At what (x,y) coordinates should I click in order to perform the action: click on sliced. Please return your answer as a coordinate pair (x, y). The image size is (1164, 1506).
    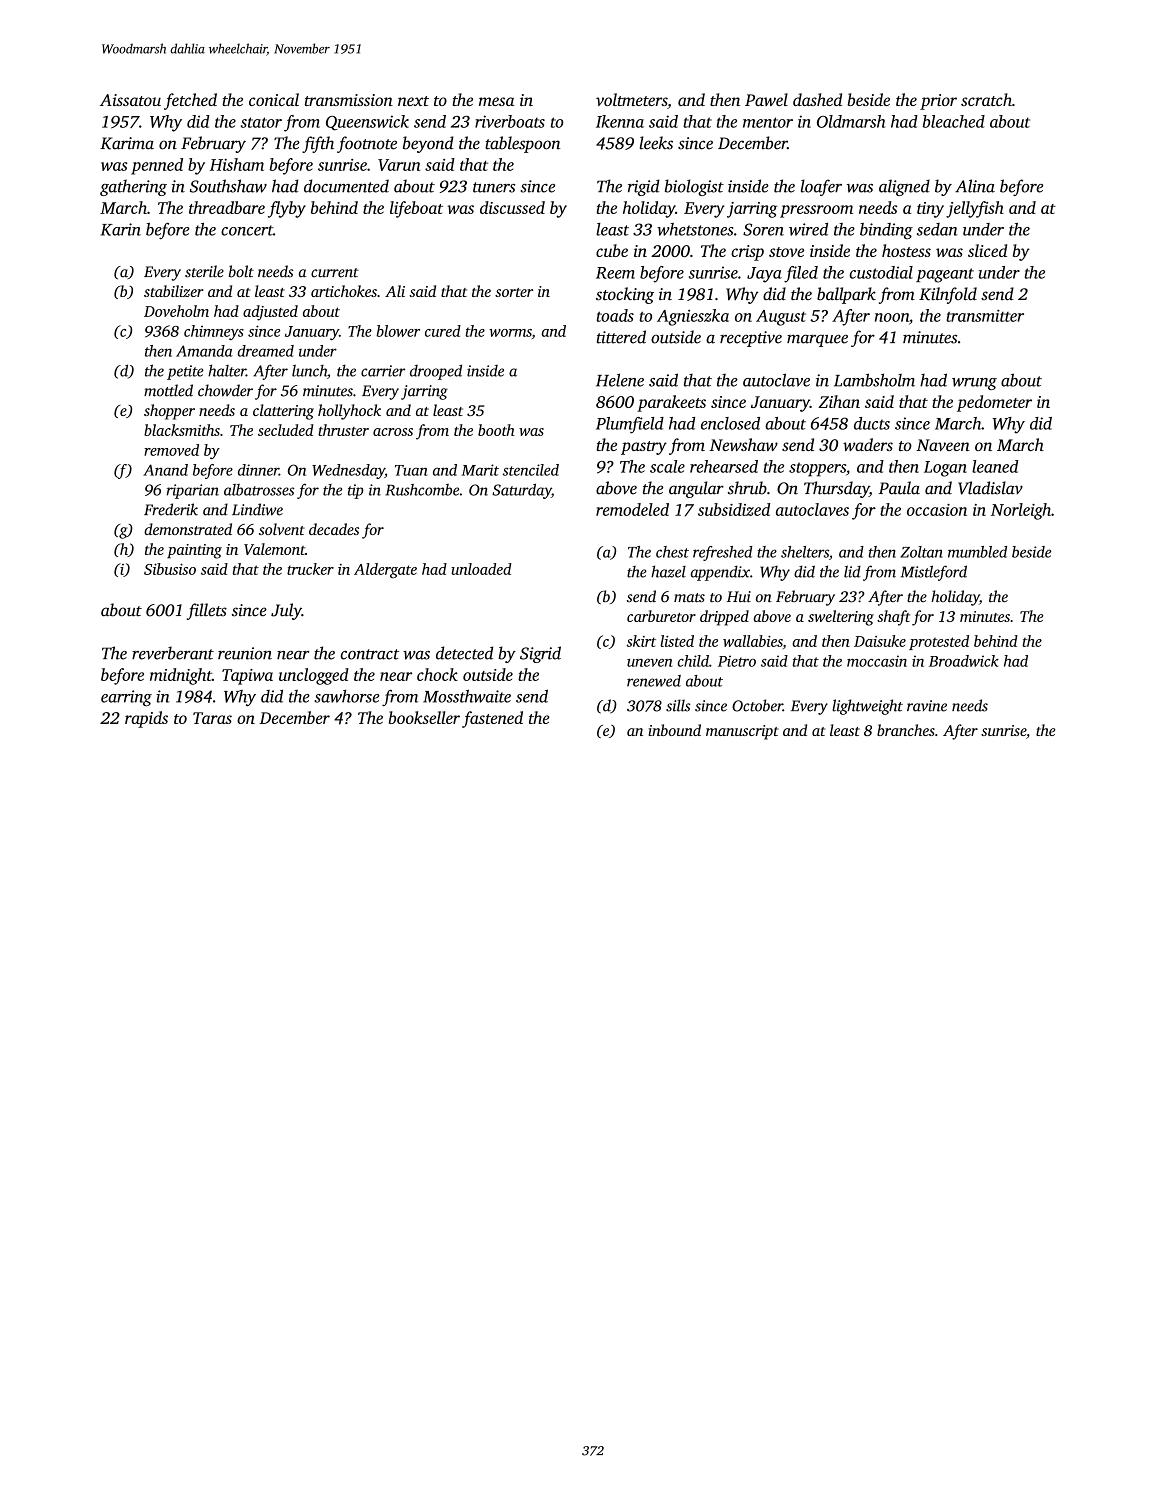
    Looking at the image, I should click on (987, 250).
